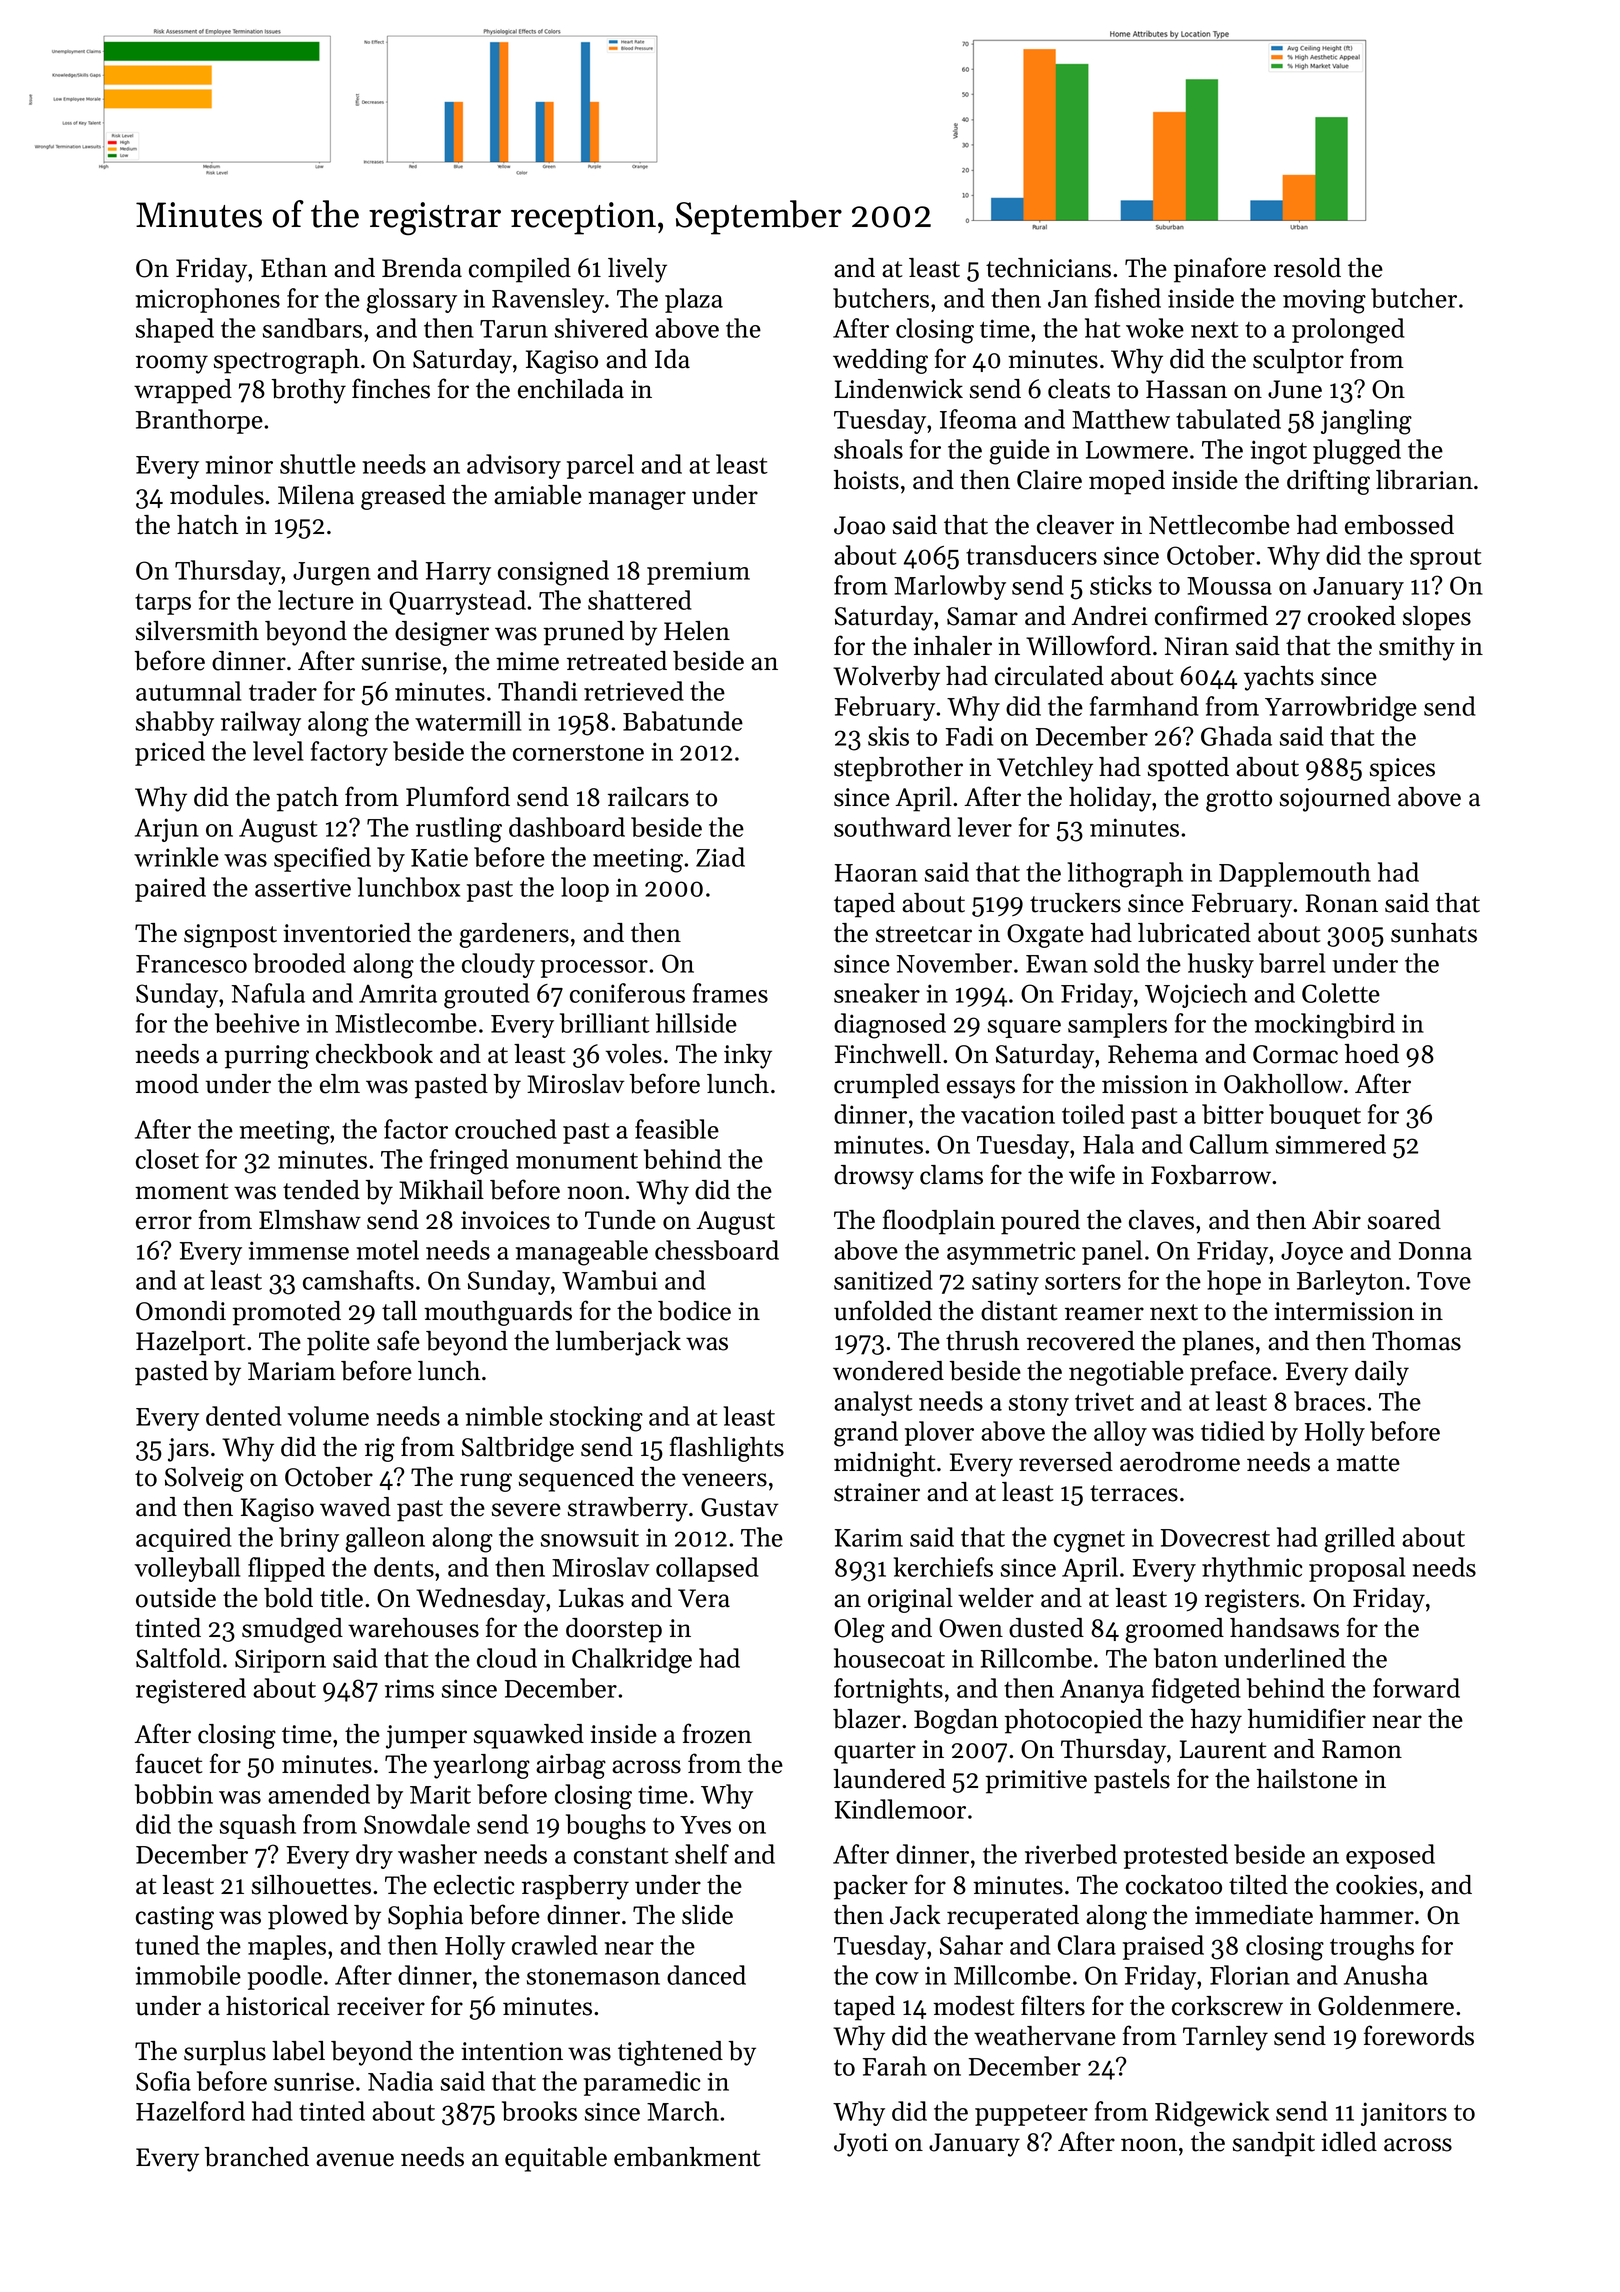 This page has height=2292, width=1620. What do you see at coordinates (188, 691) in the page?
I see `autumnal` at bounding box center [188, 691].
